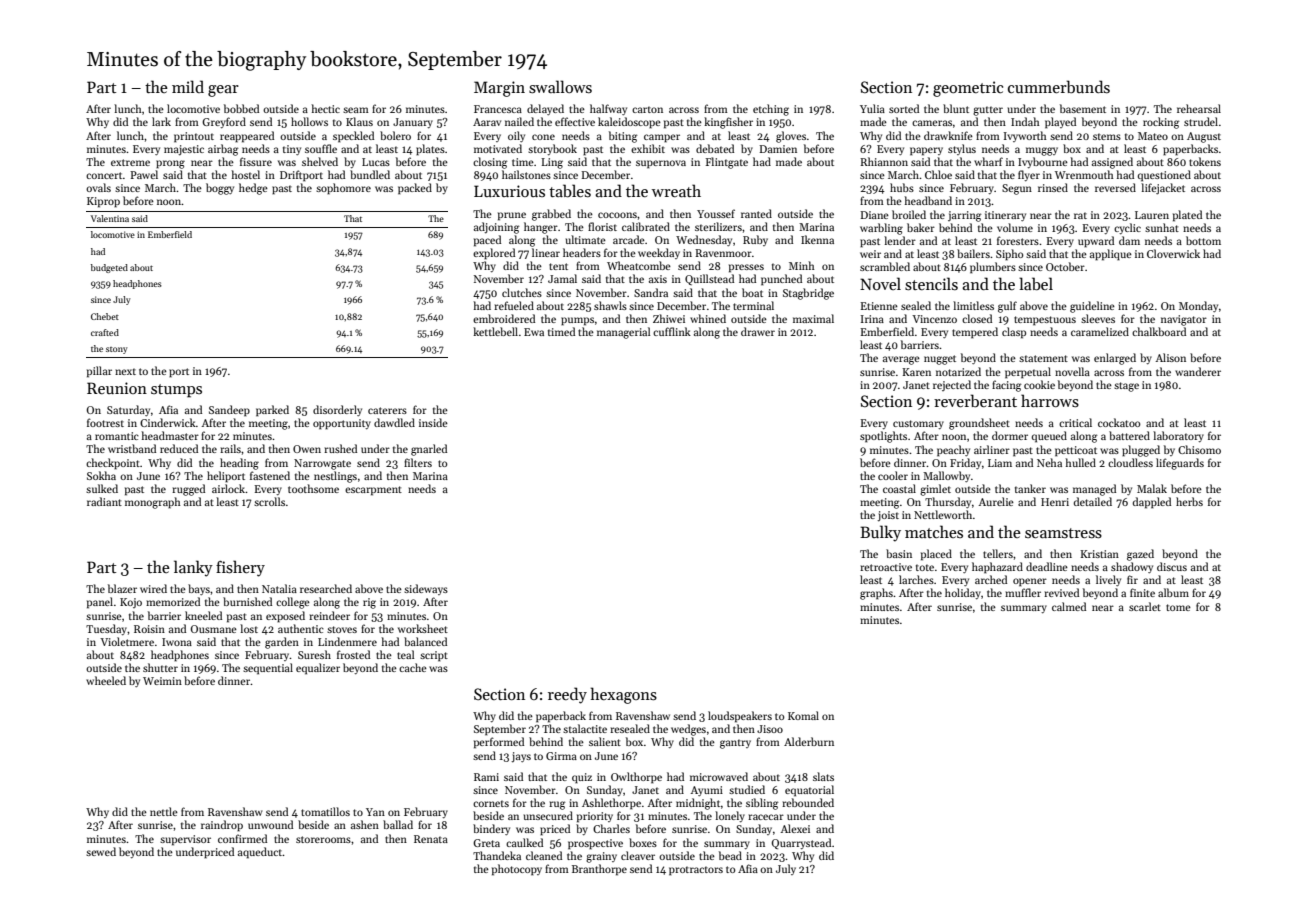 This document has width=1308, height=924. I want to click on stumps, so click(176, 391).
